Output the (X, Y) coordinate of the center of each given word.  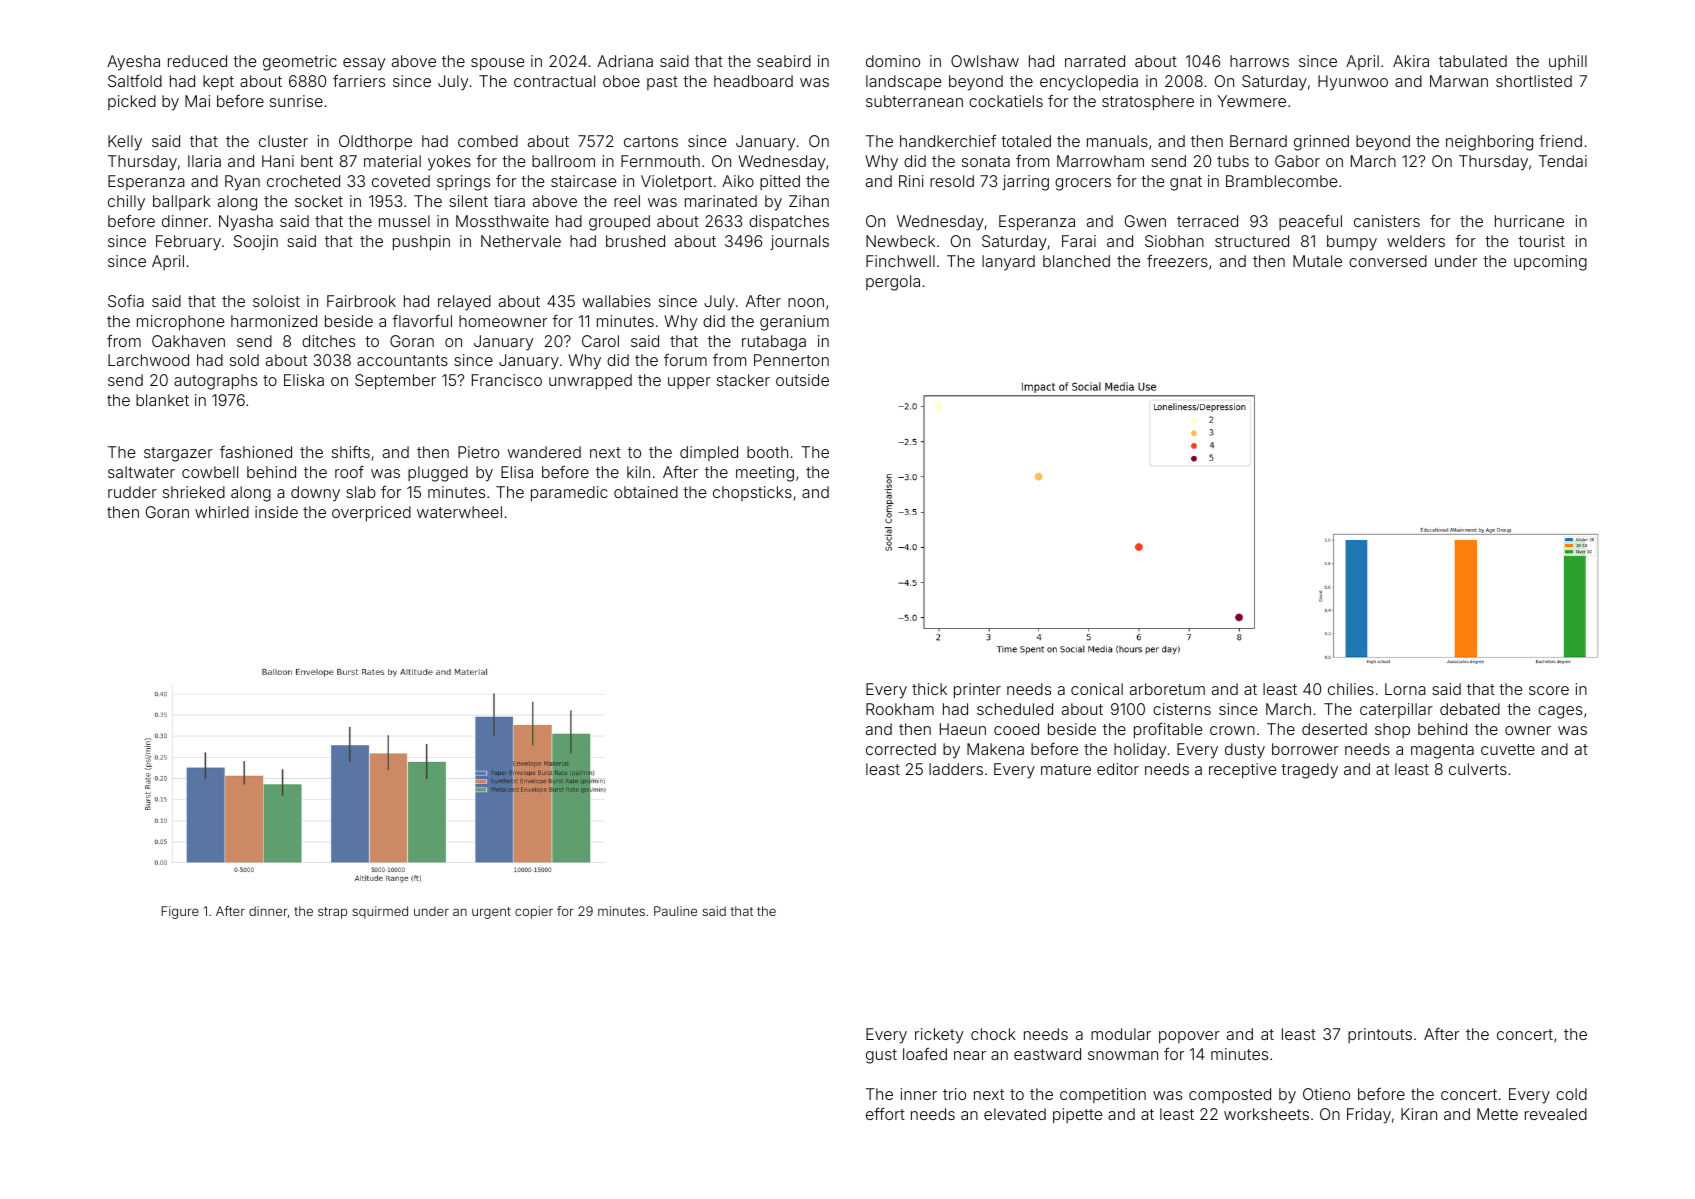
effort (885, 1113)
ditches (328, 341)
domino (893, 61)
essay (364, 64)
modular (1121, 1034)
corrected (901, 749)
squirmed (380, 912)
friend (1560, 140)
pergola (893, 283)
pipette (1077, 1116)
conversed (1388, 261)
